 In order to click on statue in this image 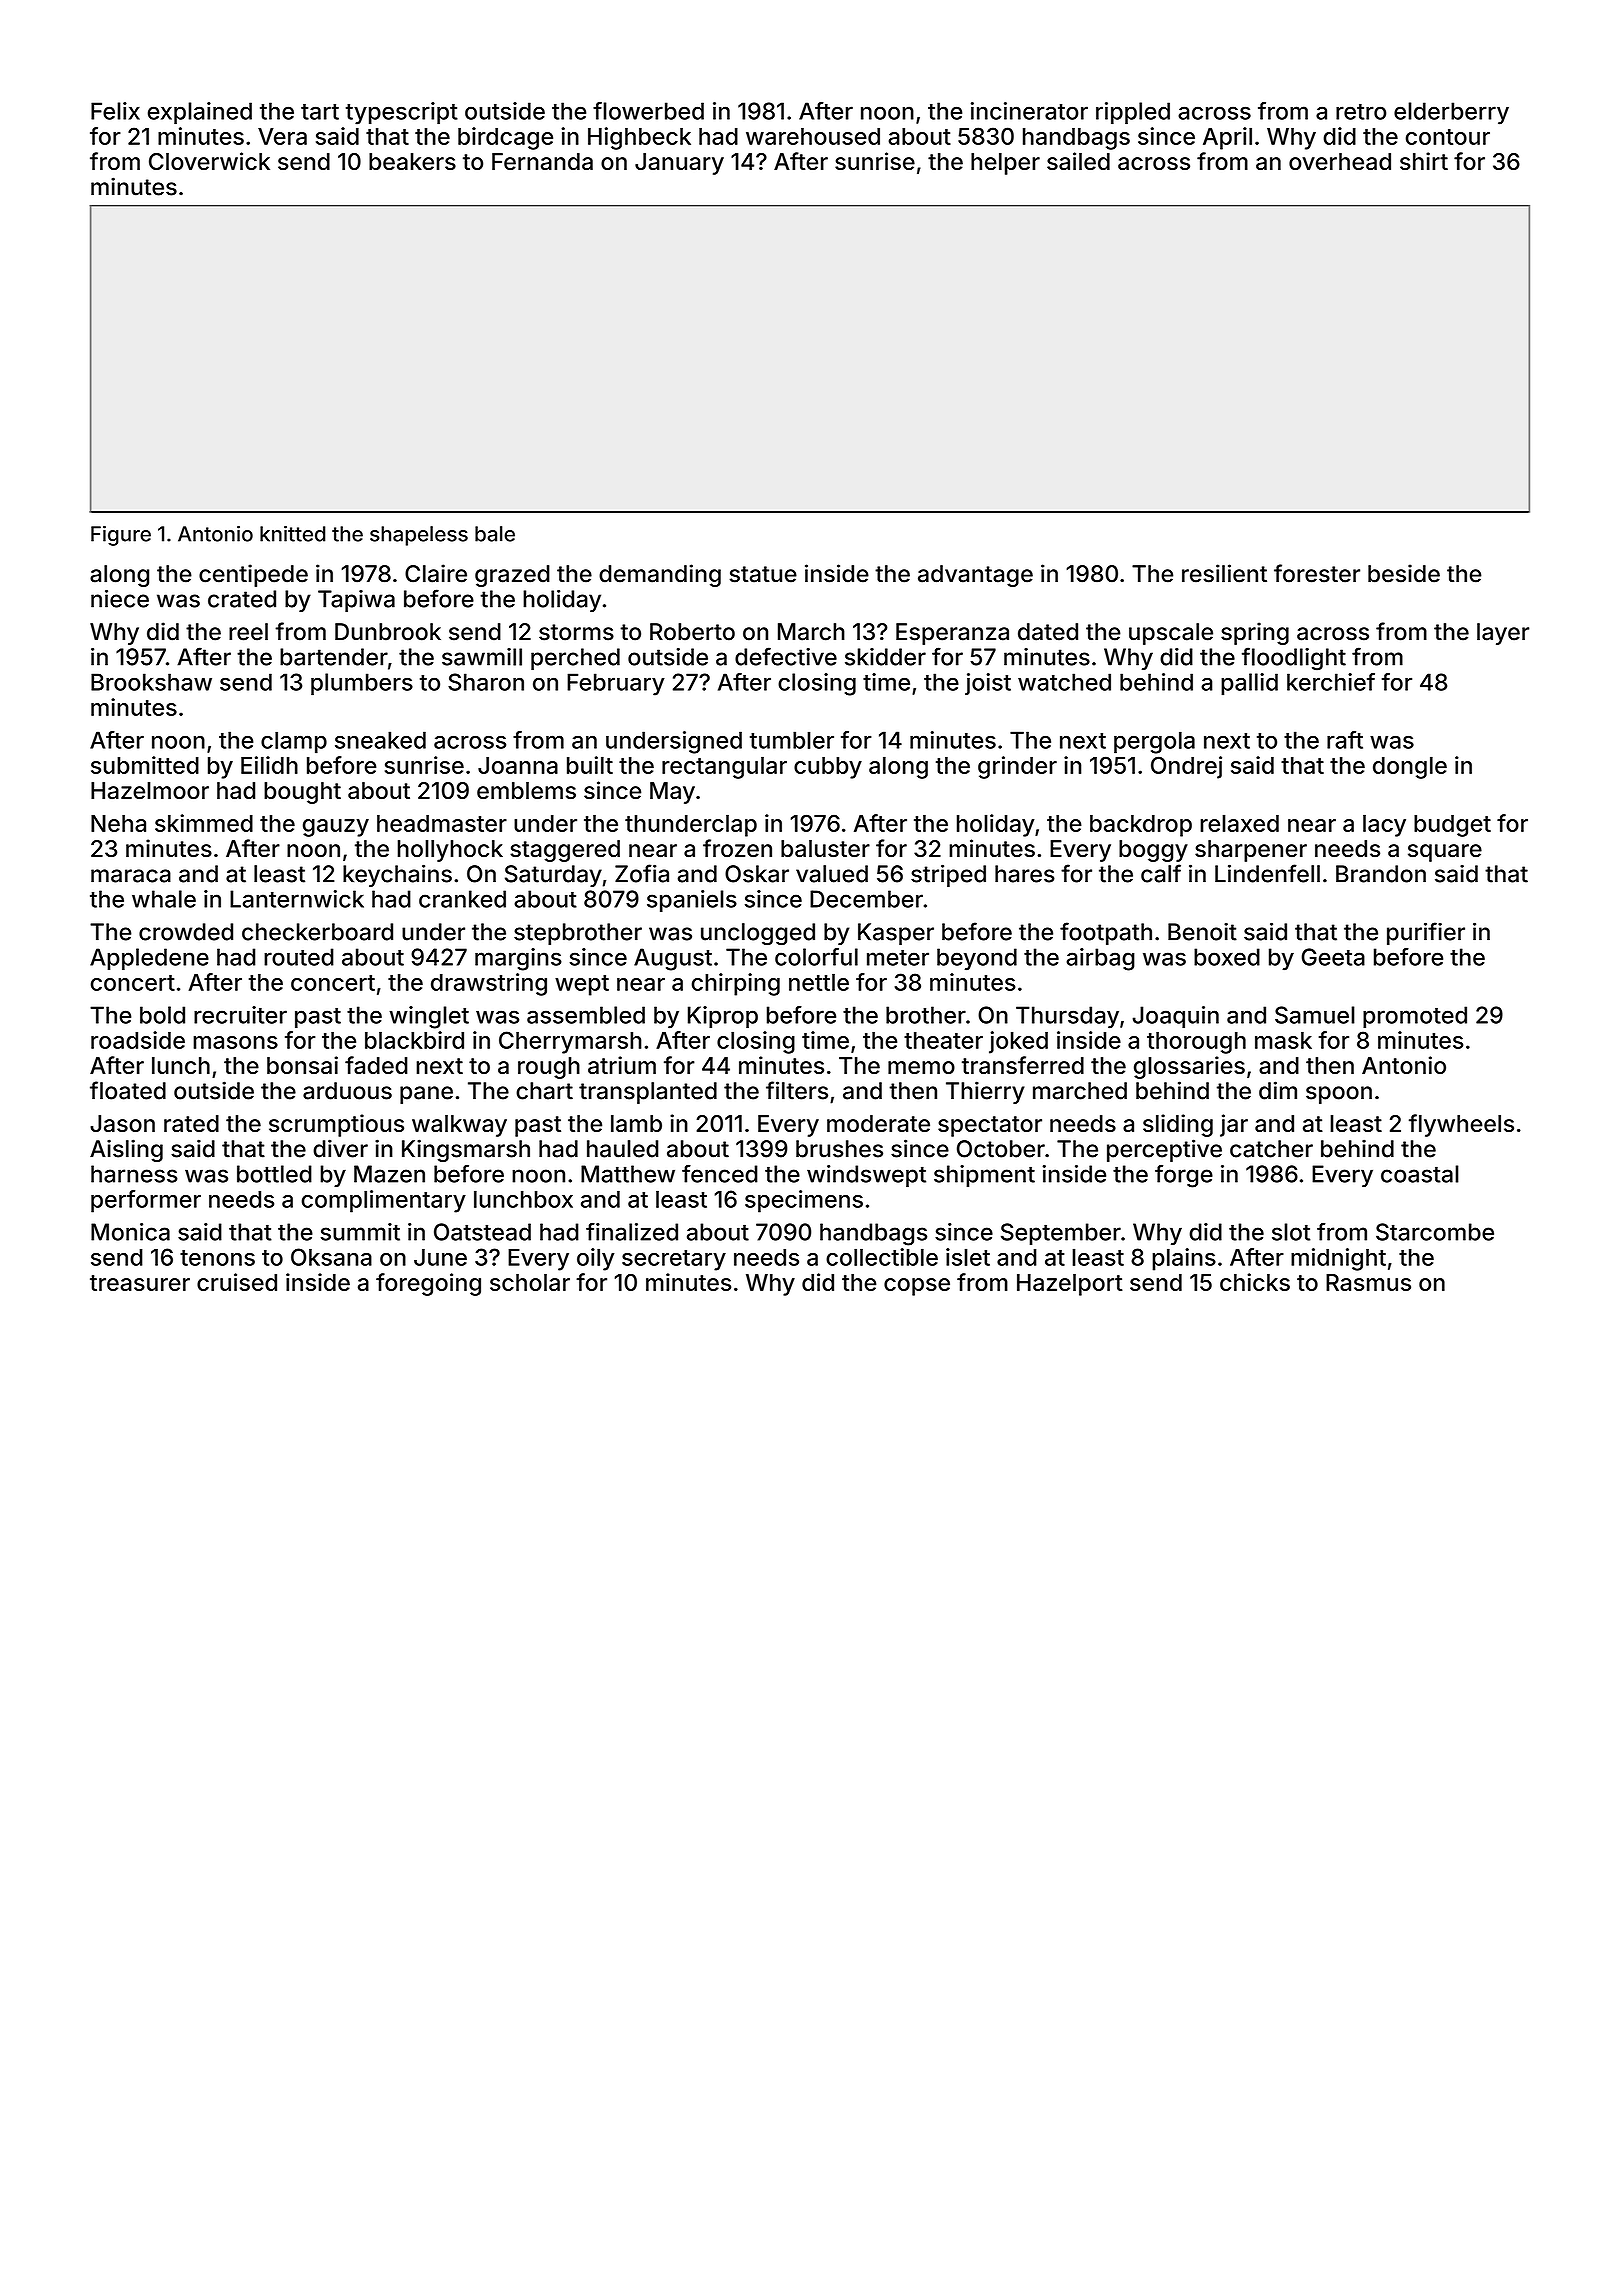, I will do `click(763, 574)`.
